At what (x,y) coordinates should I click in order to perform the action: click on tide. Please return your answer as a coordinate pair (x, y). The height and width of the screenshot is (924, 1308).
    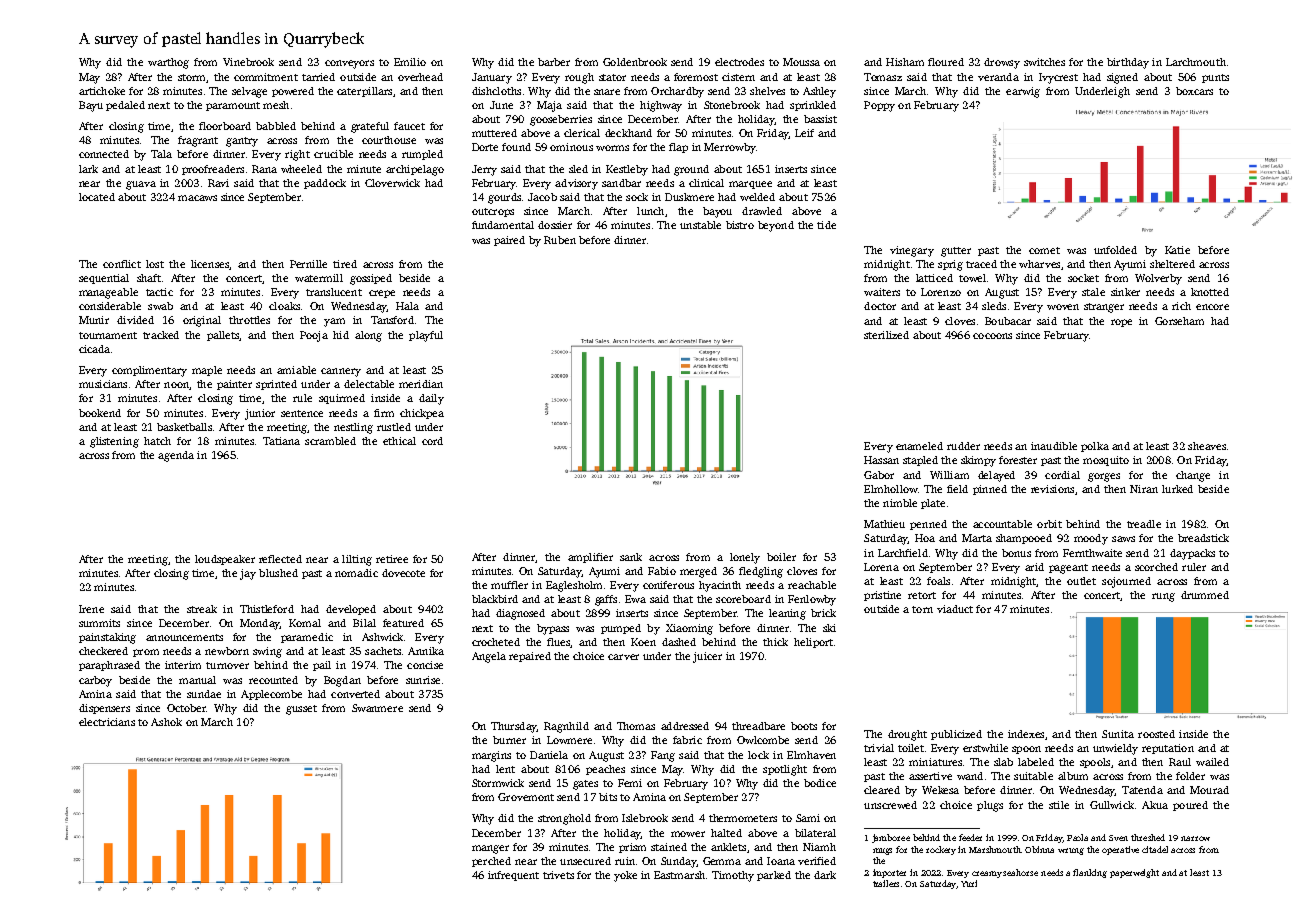
    Looking at the image, I should click on (826, 225).
